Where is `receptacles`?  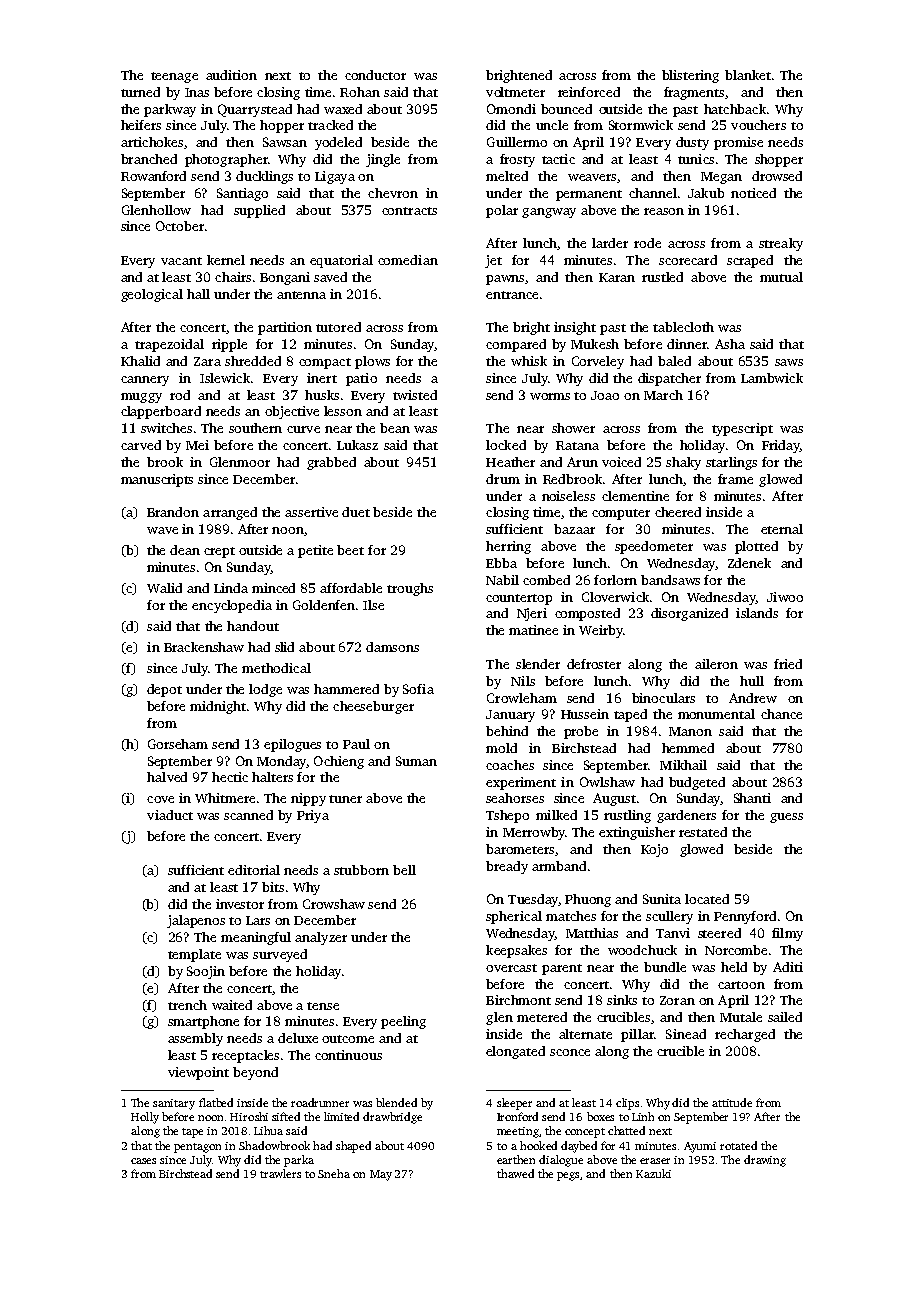
receptacles is located at coordinates (245, 1056).
